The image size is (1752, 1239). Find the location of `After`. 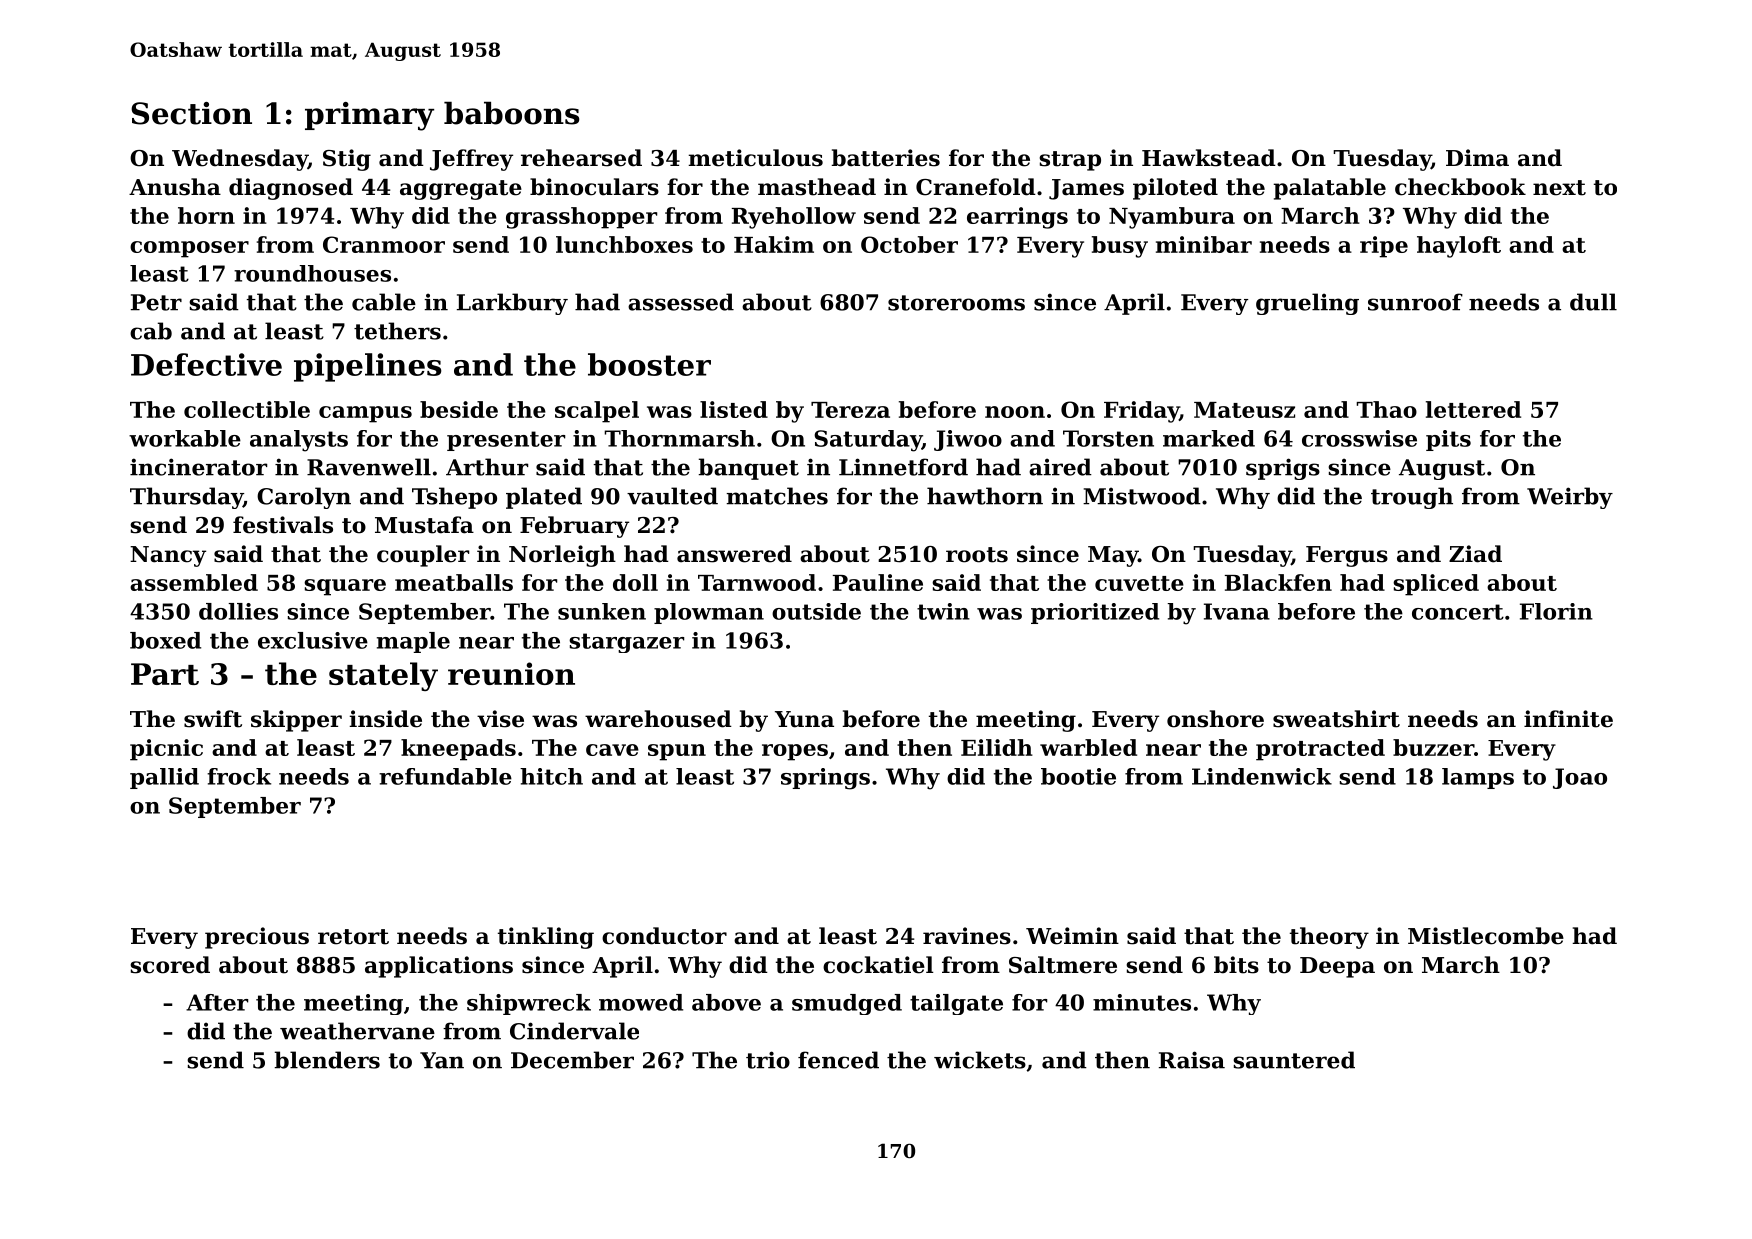

After is located at coordinates (217, 1002).
